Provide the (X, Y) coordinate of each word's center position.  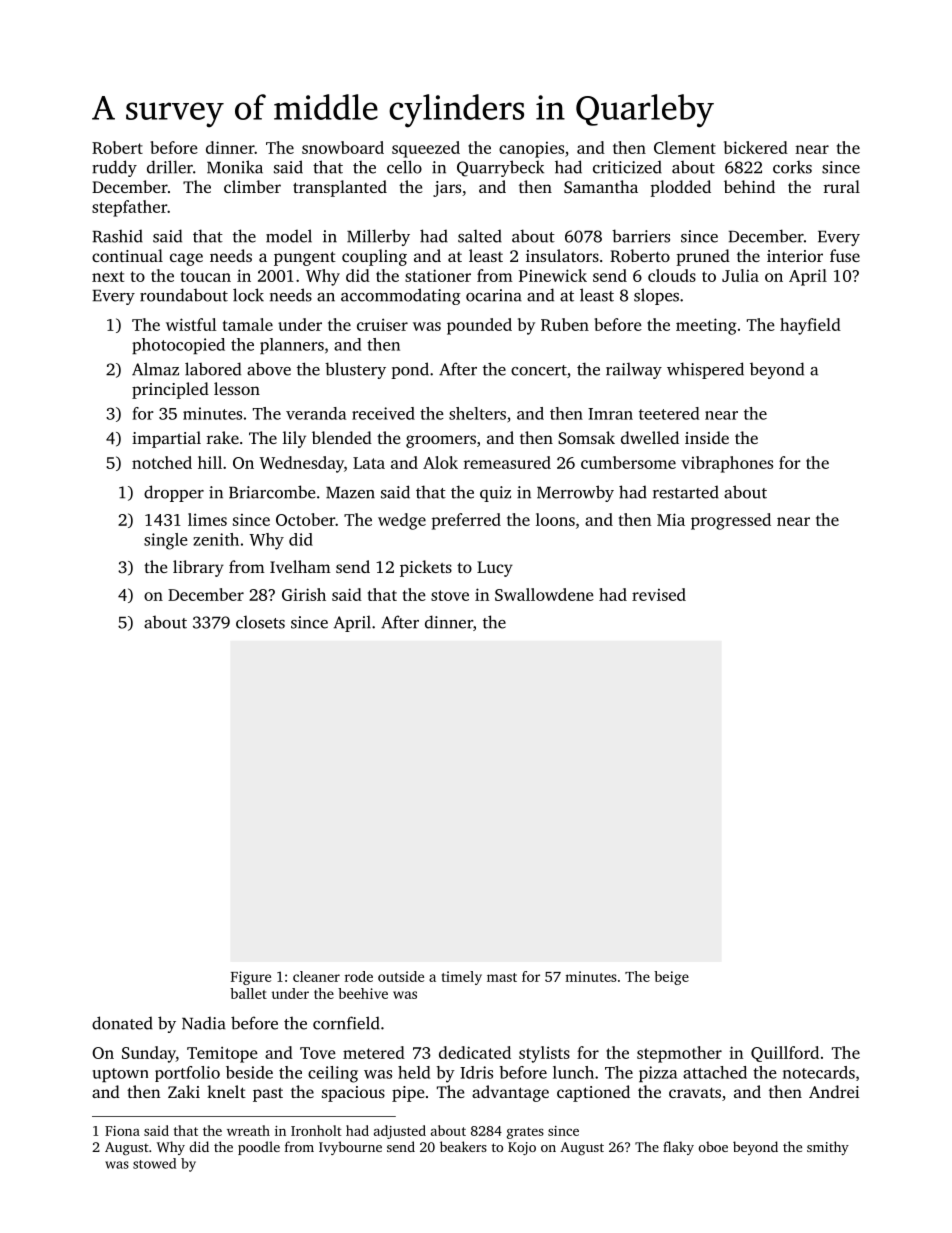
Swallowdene (544, 594)
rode (359, 976)
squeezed (426, 149)
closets (260, 622)
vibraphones (727, 464)
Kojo (522, 1148)
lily (294, 439)
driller (170, 167)
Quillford (785, 1054)
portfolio (187, 1074)
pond (410, 370)
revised (659, 594)
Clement (685, 147)
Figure (251, 978)
